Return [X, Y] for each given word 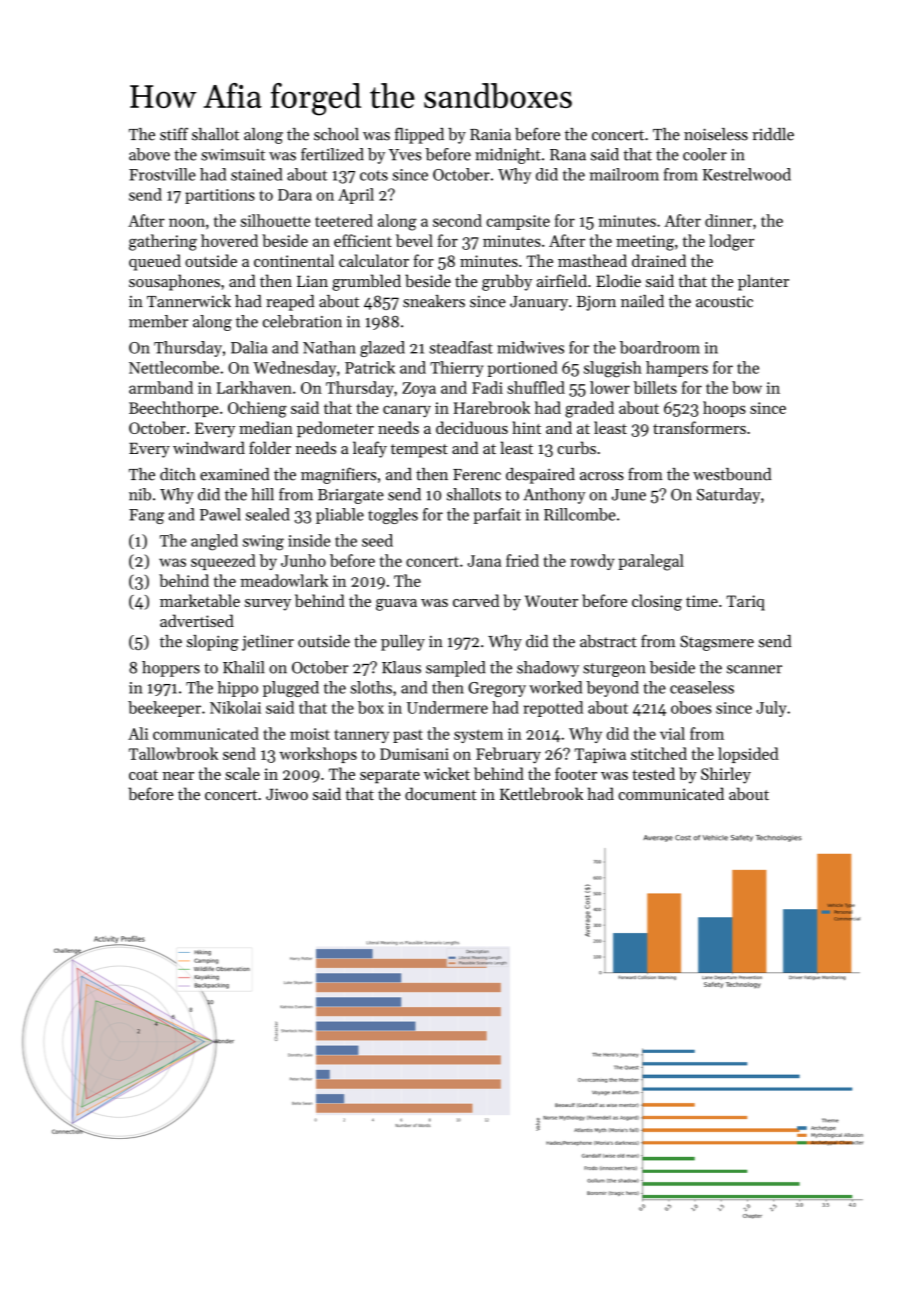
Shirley [726, 775]
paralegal [651, 562]
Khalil [243, 667]
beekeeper [164, 709]
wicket [447, 773]
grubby [507, 282]
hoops [724, 409]
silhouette [275, 220]
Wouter [551, 601]
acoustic [724, 302]
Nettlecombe [174, 367]
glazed [382, 349]
